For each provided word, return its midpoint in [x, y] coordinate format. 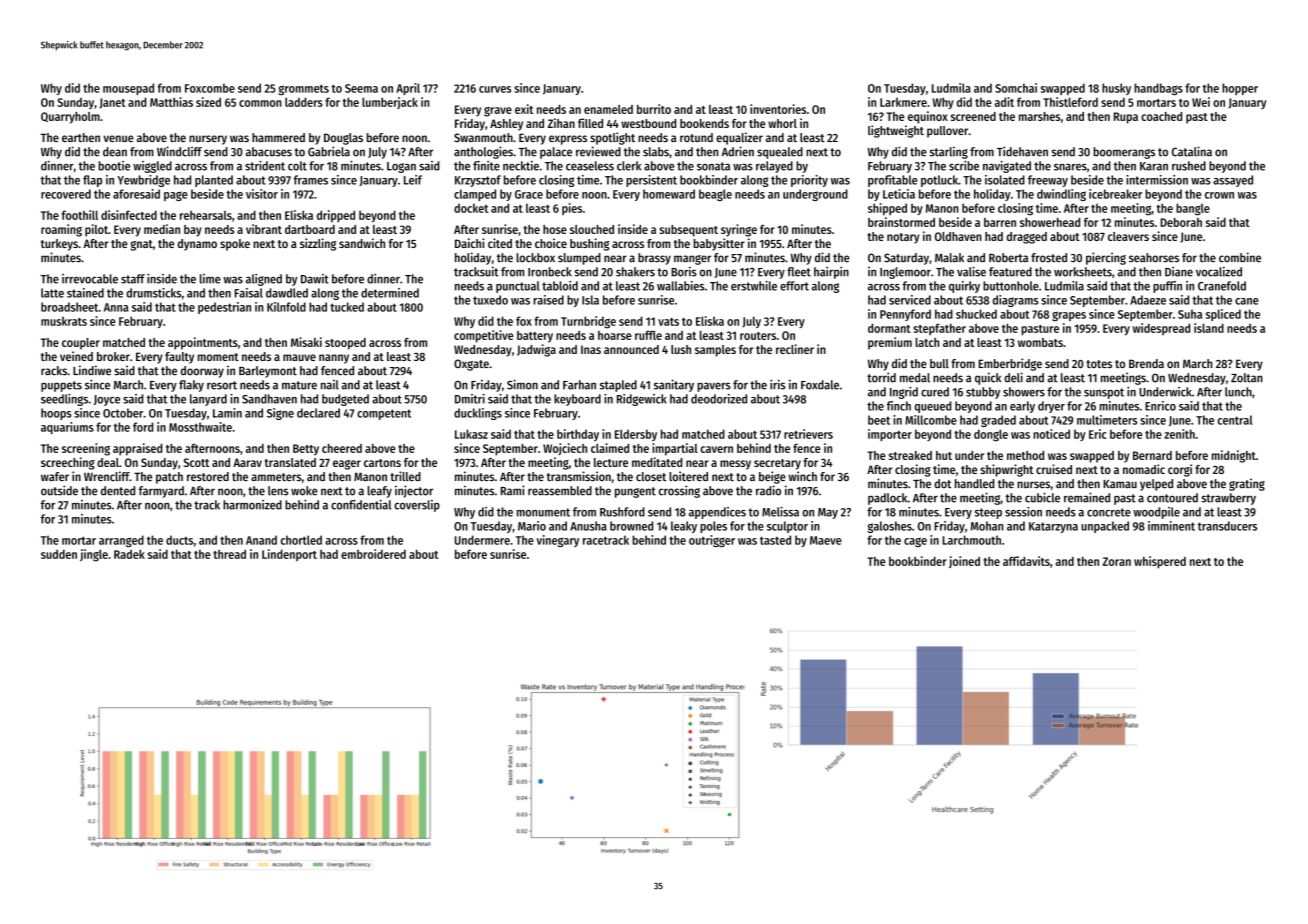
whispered [1160, 562]
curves [495, 89]
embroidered [373, 554]
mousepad [128, 89]
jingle [94, 555]
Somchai [1016, 88]
